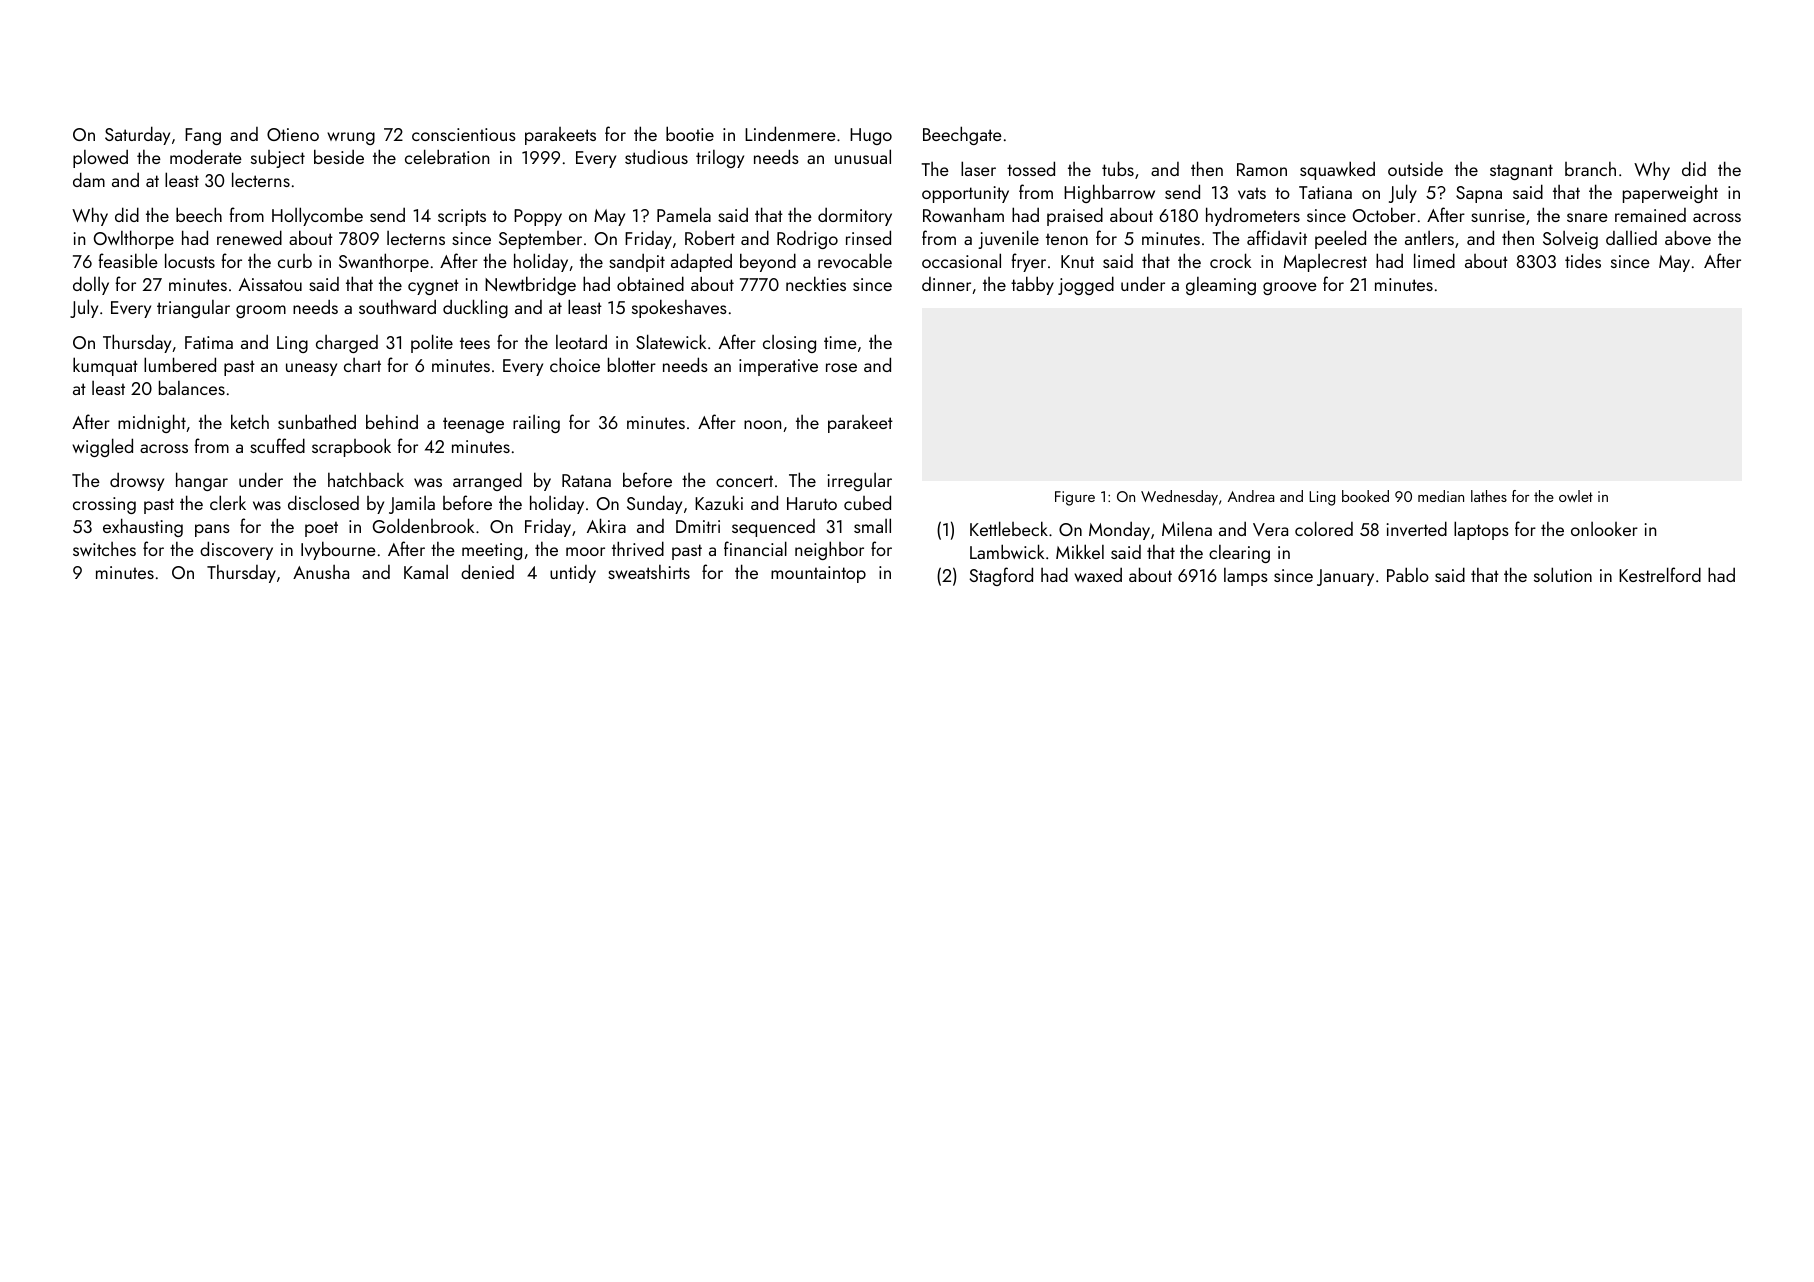  What do you see at coordinates (464, 134) in the image?
I see `conscientious` at bounding box center [464, 134].
